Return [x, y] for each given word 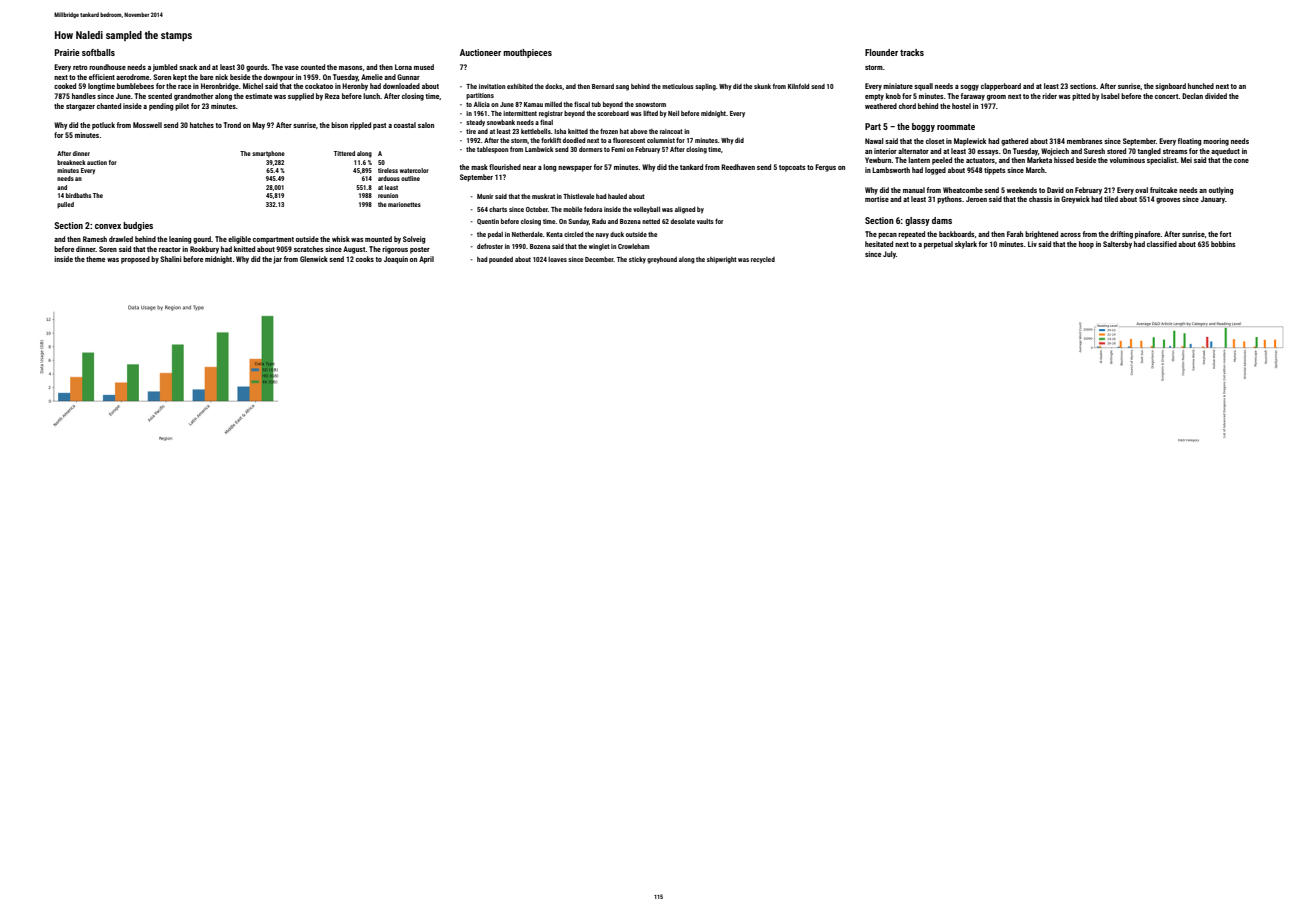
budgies [138, 226]
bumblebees [135, 86]
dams [942, 220]
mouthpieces [527, 53]
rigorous [395, 250]
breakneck [71, 162]
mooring [1216, 142]
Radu [599, 221]
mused [424, 67]
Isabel [1110, 96]
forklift [551, 140]
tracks [912, 52]
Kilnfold [798, 86]
